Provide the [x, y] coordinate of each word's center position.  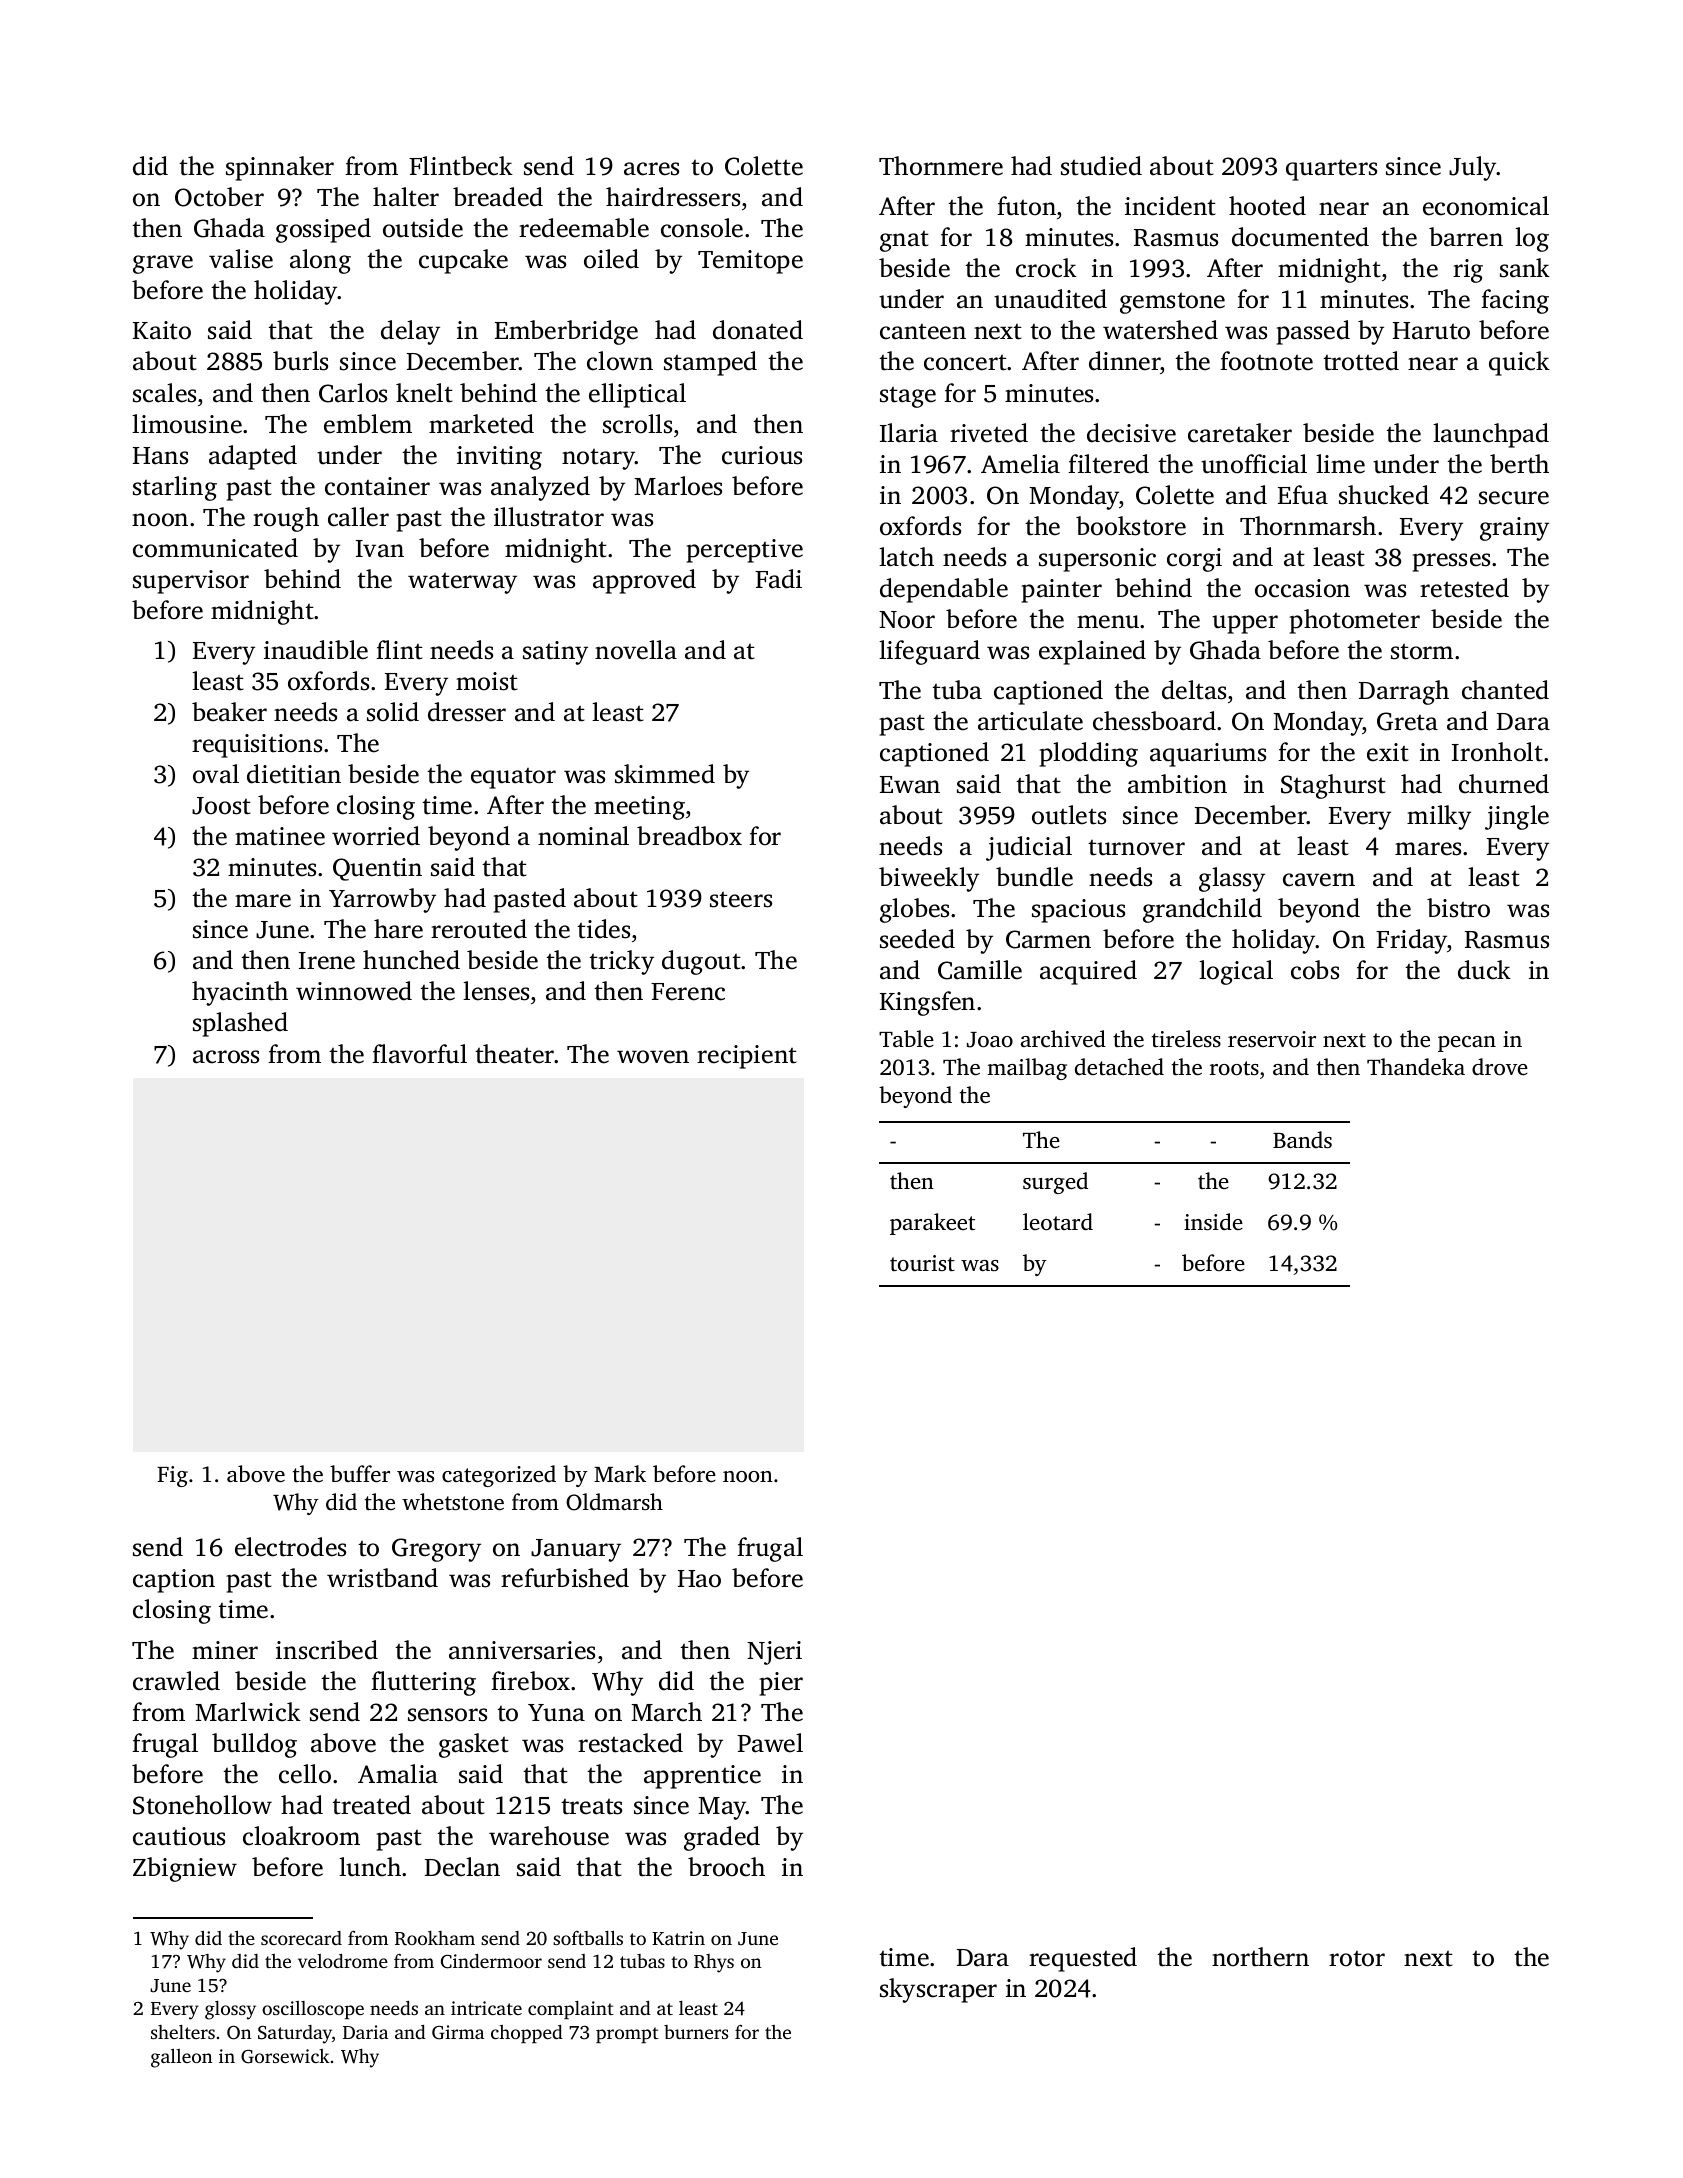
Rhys [714, 1963]
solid [393, 712]
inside [1213, 1222]
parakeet [932, 1224]
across [226, 1057]
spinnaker [280, 168]
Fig [172, 1476]
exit [1388, 752]
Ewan [910, 785]
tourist [922, 1263]
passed [1313, 332]
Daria [365, 2032]
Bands [1302, 1140]
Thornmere [941, 166]
